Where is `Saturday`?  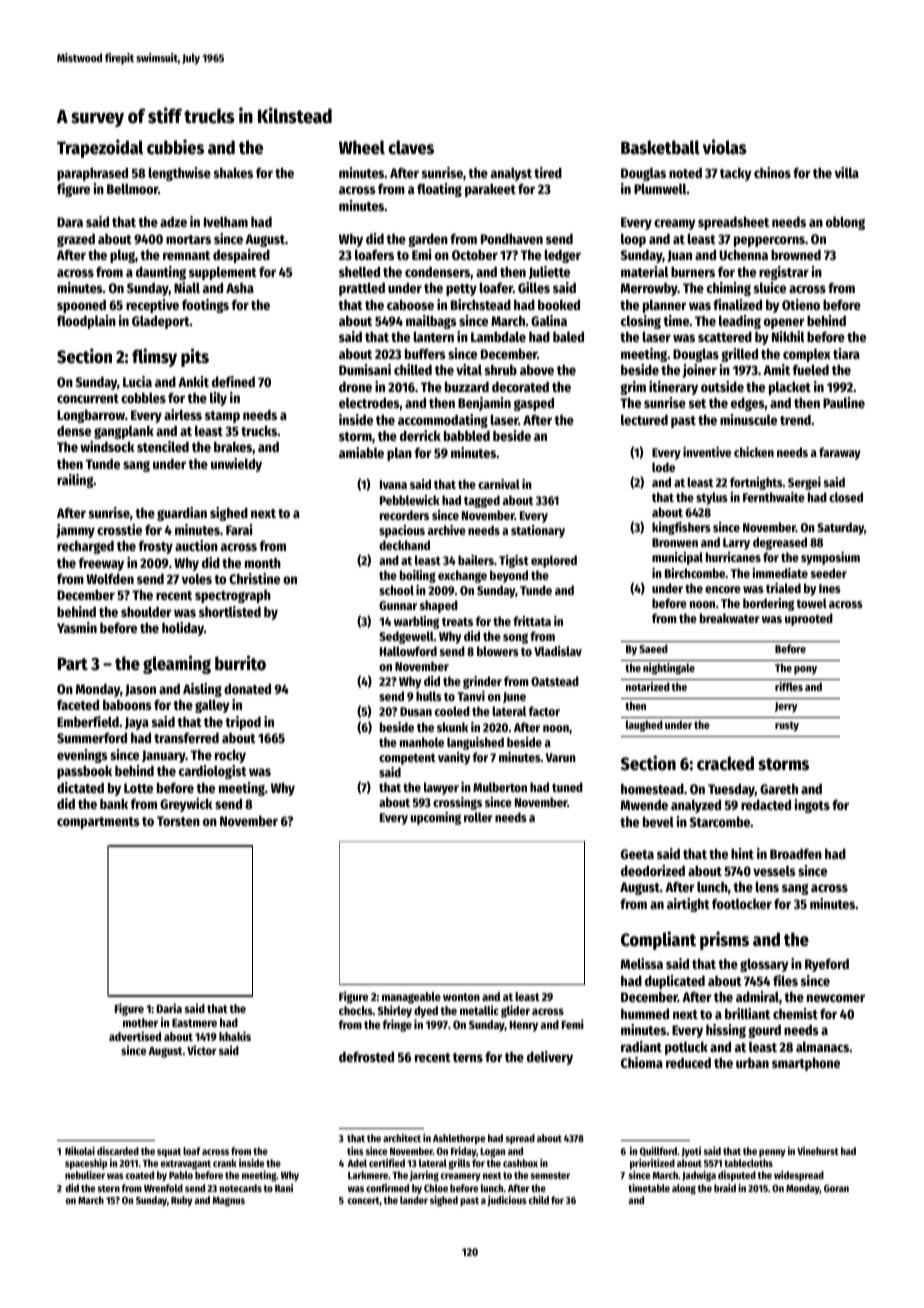
Saturday is located at coordinates (840, 528).
